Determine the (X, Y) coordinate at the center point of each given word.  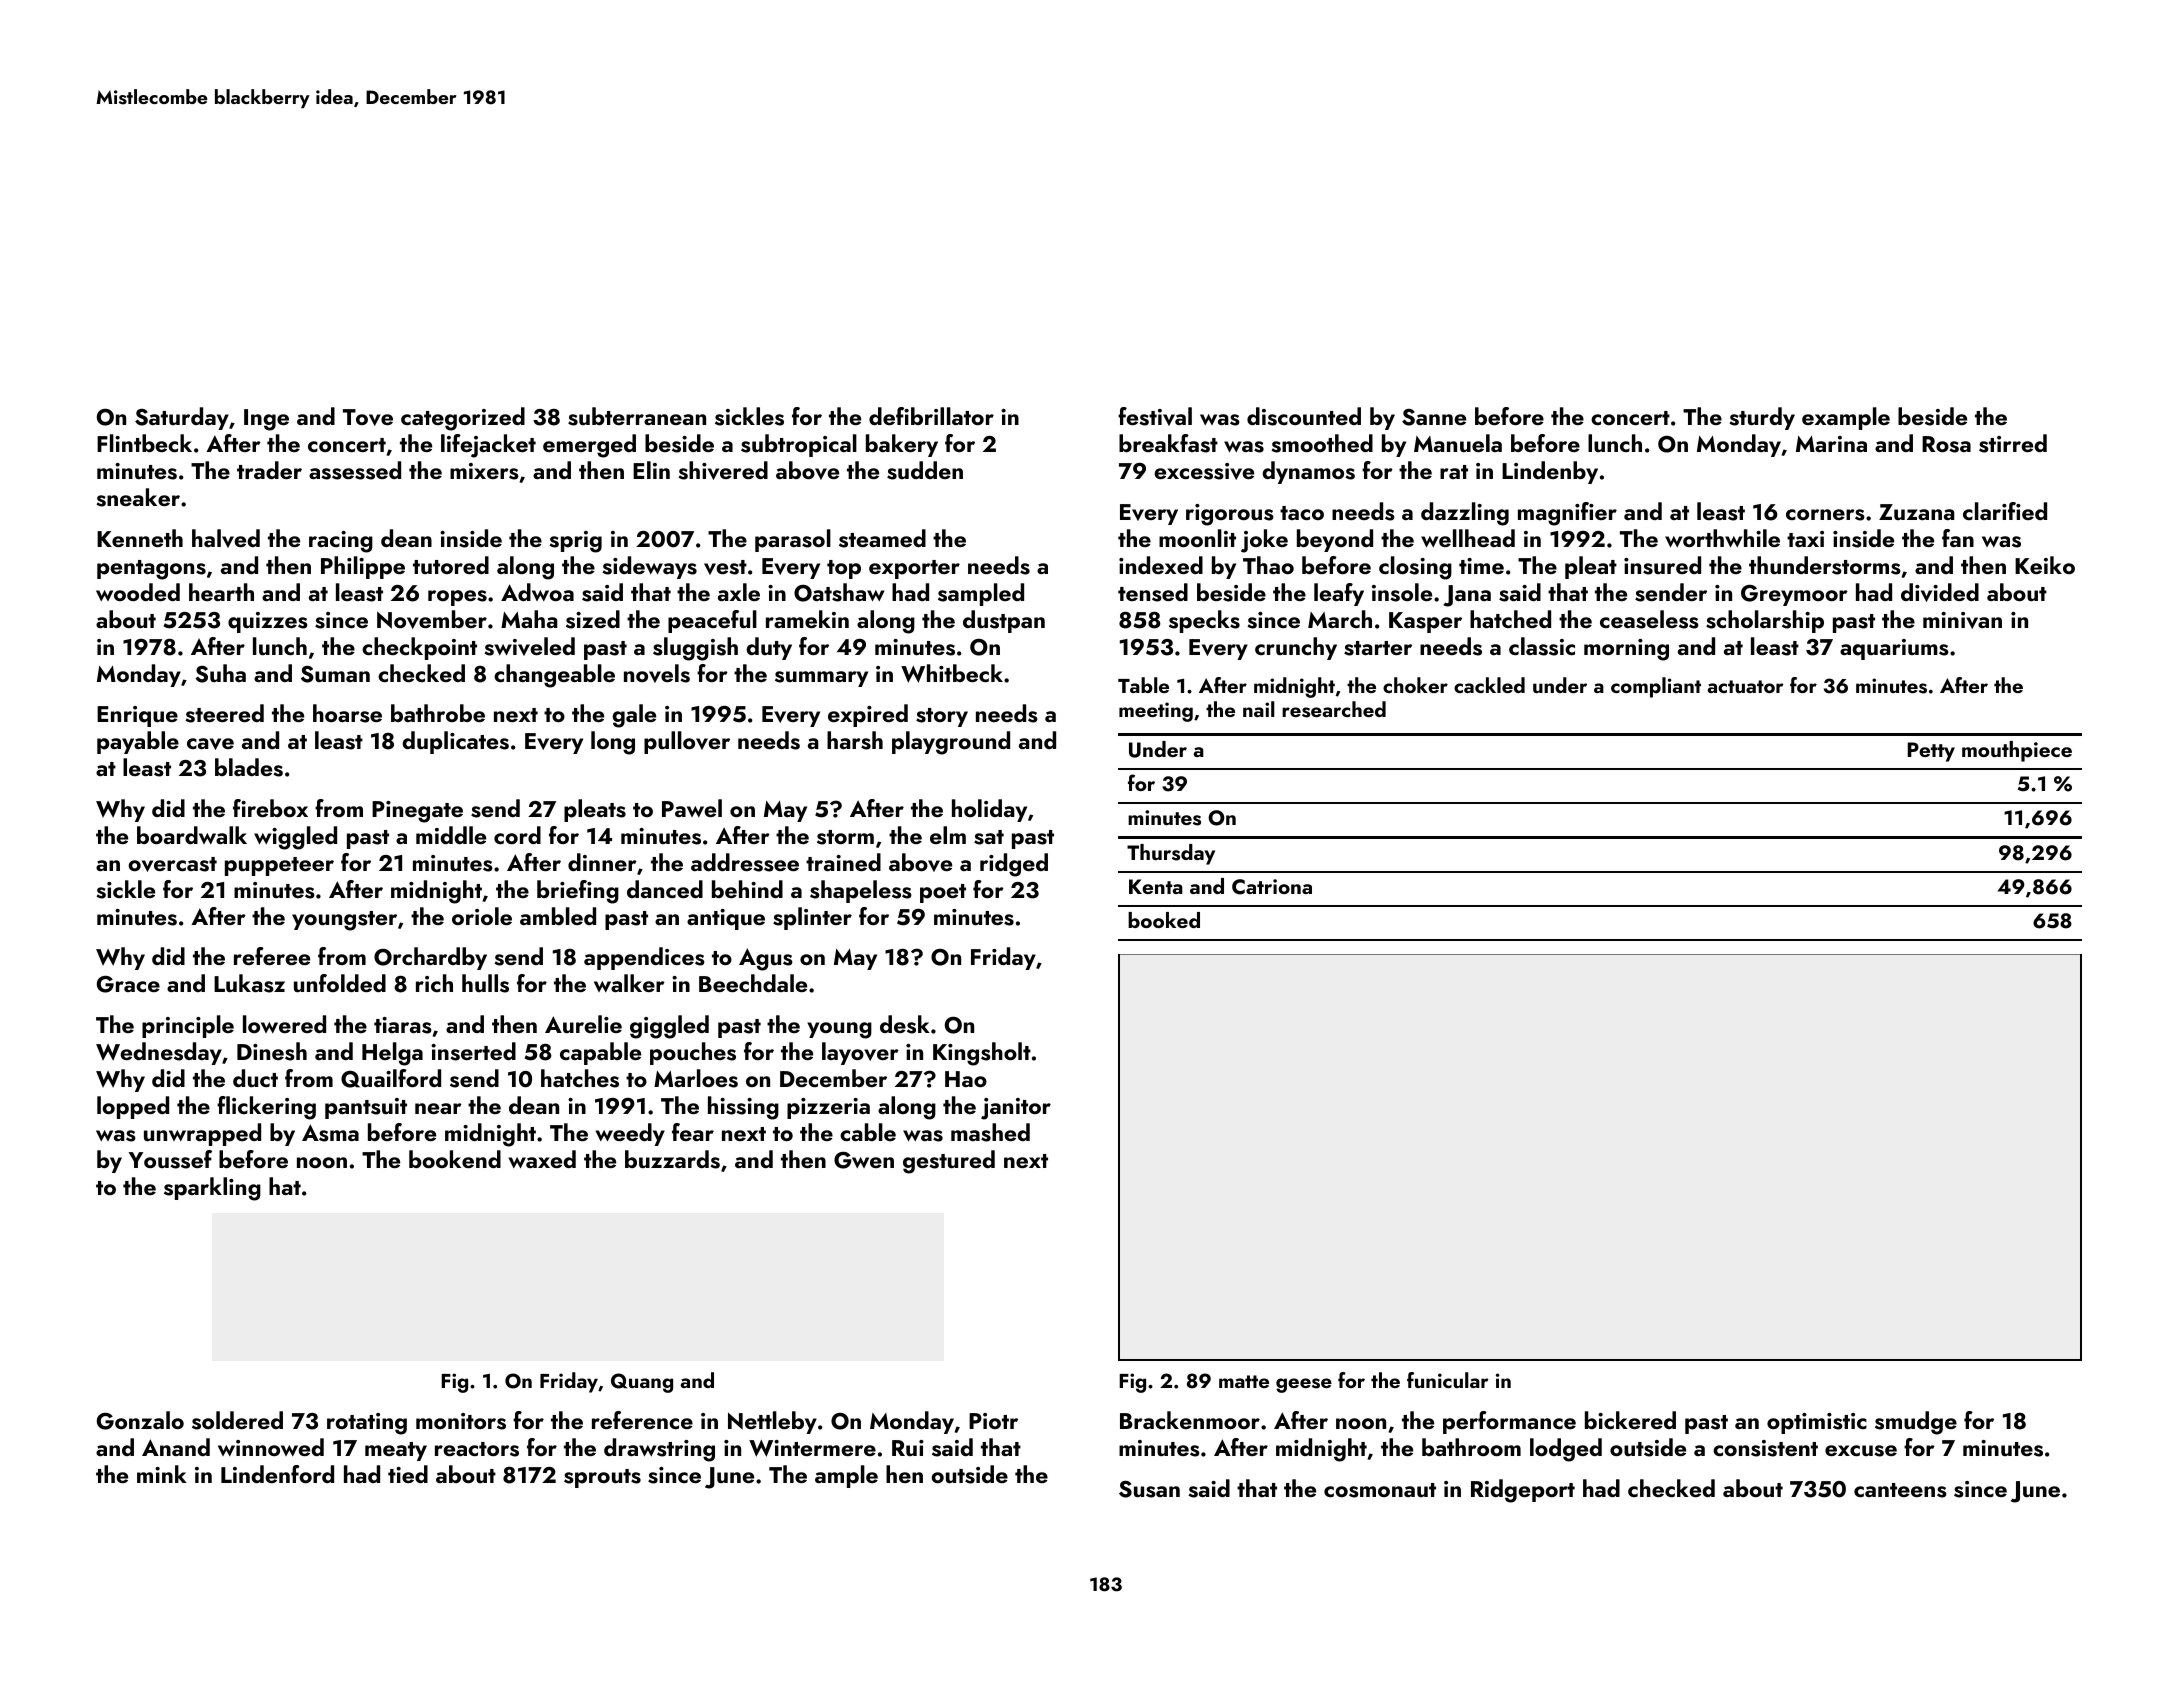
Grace (128, 984)
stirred (2013, 443)
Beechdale (753, 983)
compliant (1656, 687)
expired (868, 715)
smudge (1916, 1423)
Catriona (1272, 887)
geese (1304, 1385)
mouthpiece (2017, 751)
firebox (270, 808)
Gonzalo (140, 1420)
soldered (237, 1420)
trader (269, 470)
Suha (220, 673)
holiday (989, 810)
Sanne (1434, 417)
